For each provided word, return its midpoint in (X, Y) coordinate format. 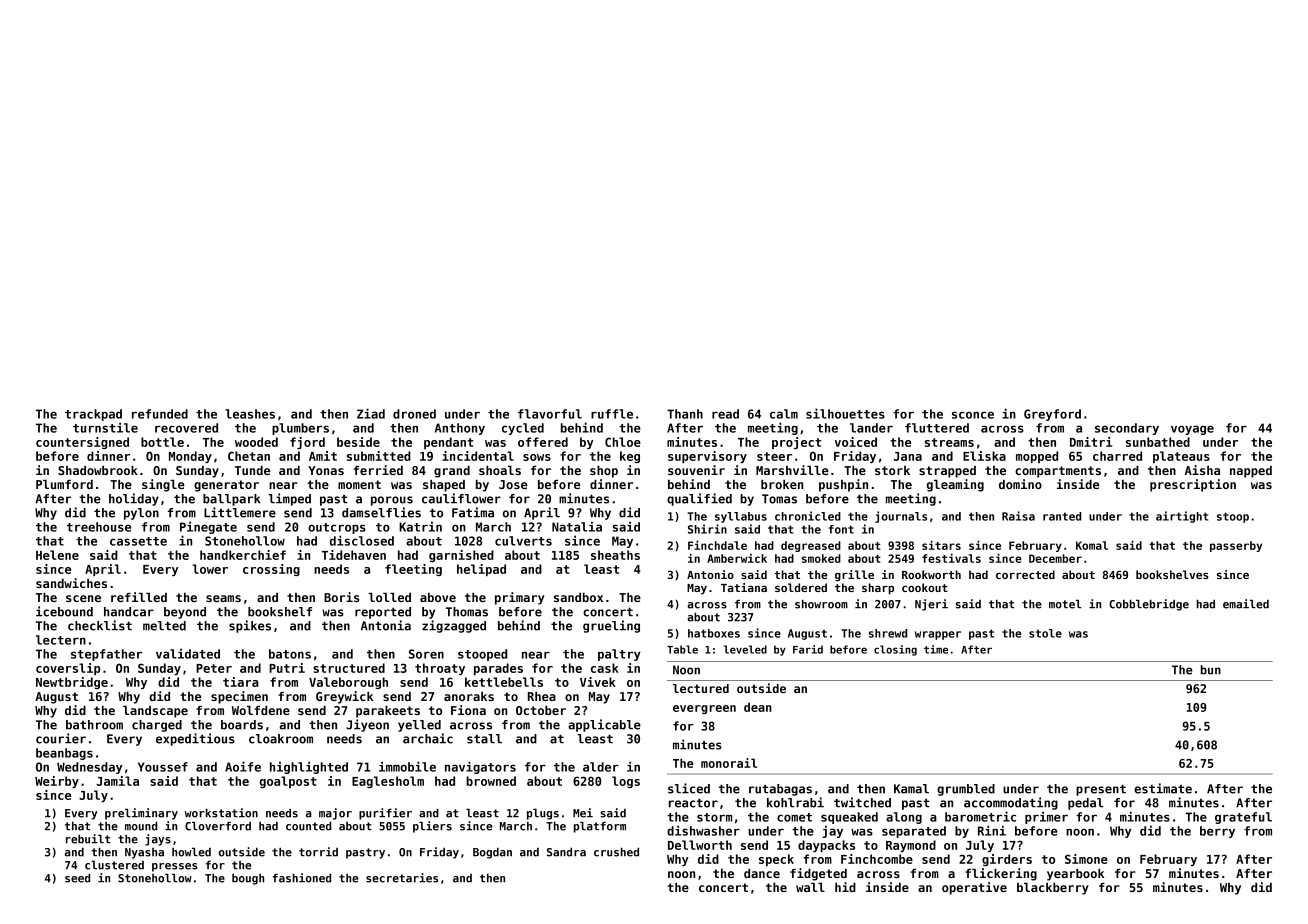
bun (1211, 670)
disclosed (362, 540)
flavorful (550, 414)
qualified (699, 499)
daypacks (826, 846)
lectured (701, 688)
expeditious (195, 739)
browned (491, 781)
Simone (1086, 859)
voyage (1192, 430)
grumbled (966, 790)
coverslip (68, 669)
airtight (1182, 517)
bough (248, 879)
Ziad (371, 413)
